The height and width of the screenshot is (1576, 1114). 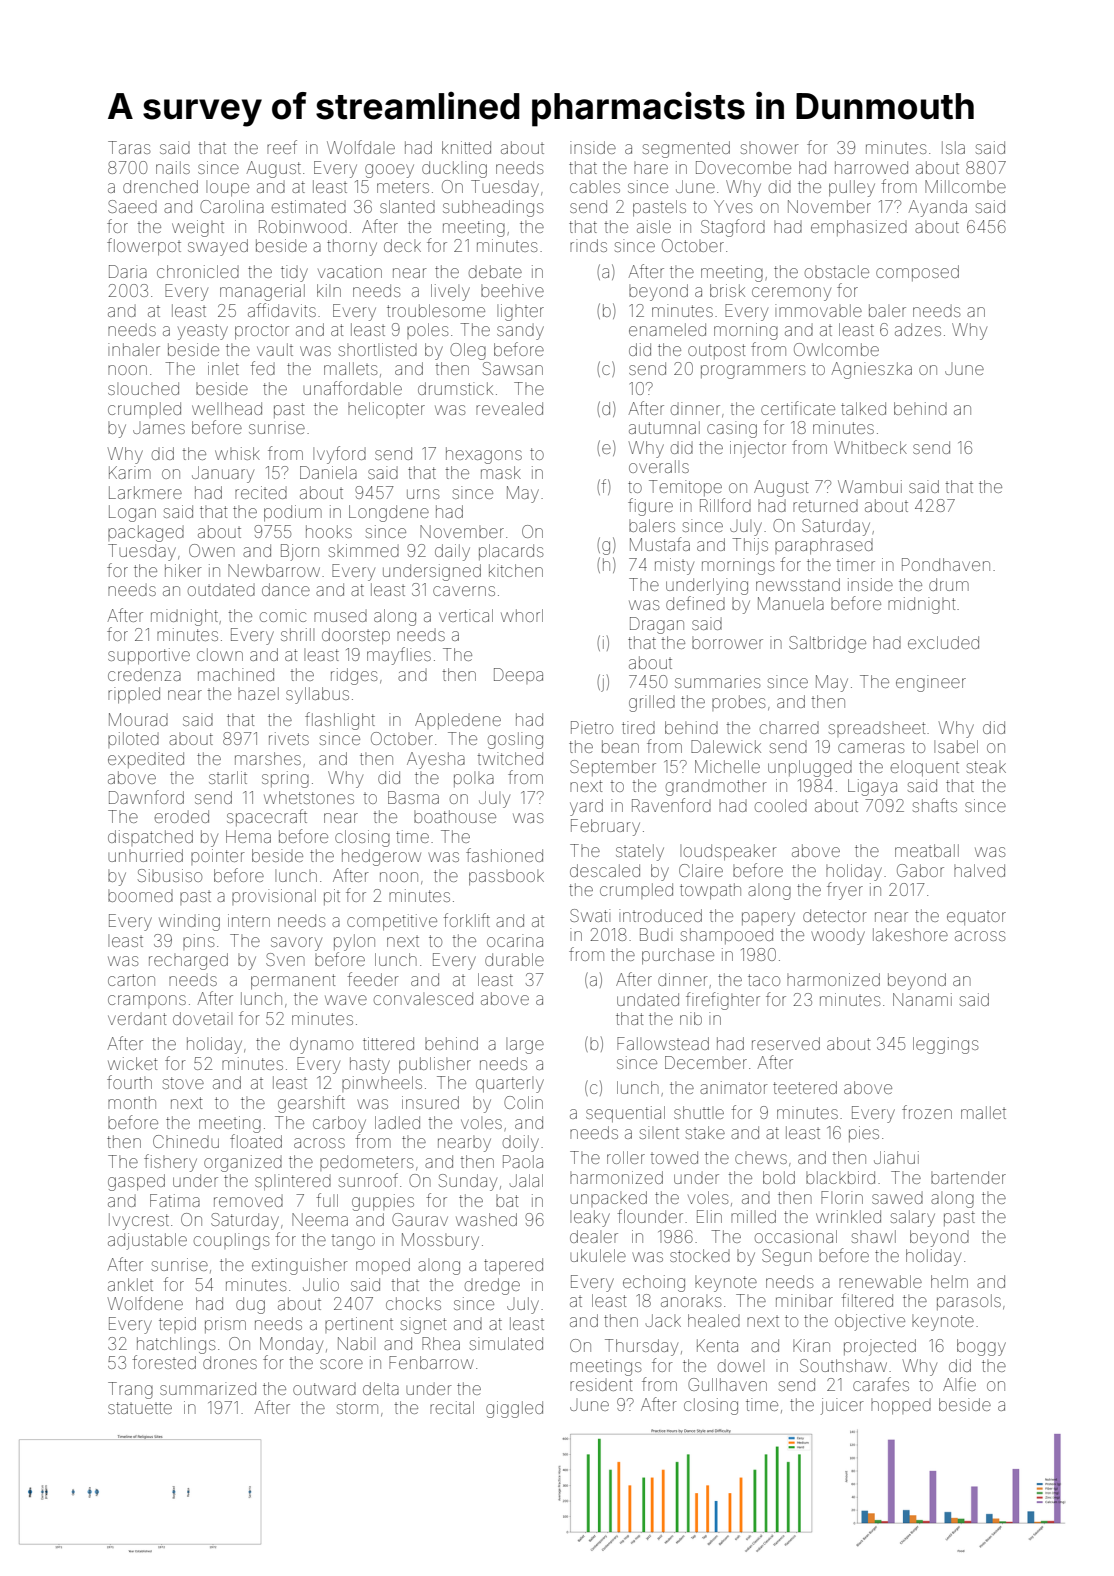 I want to click on Millcombe, so click(x=965, y=186).
